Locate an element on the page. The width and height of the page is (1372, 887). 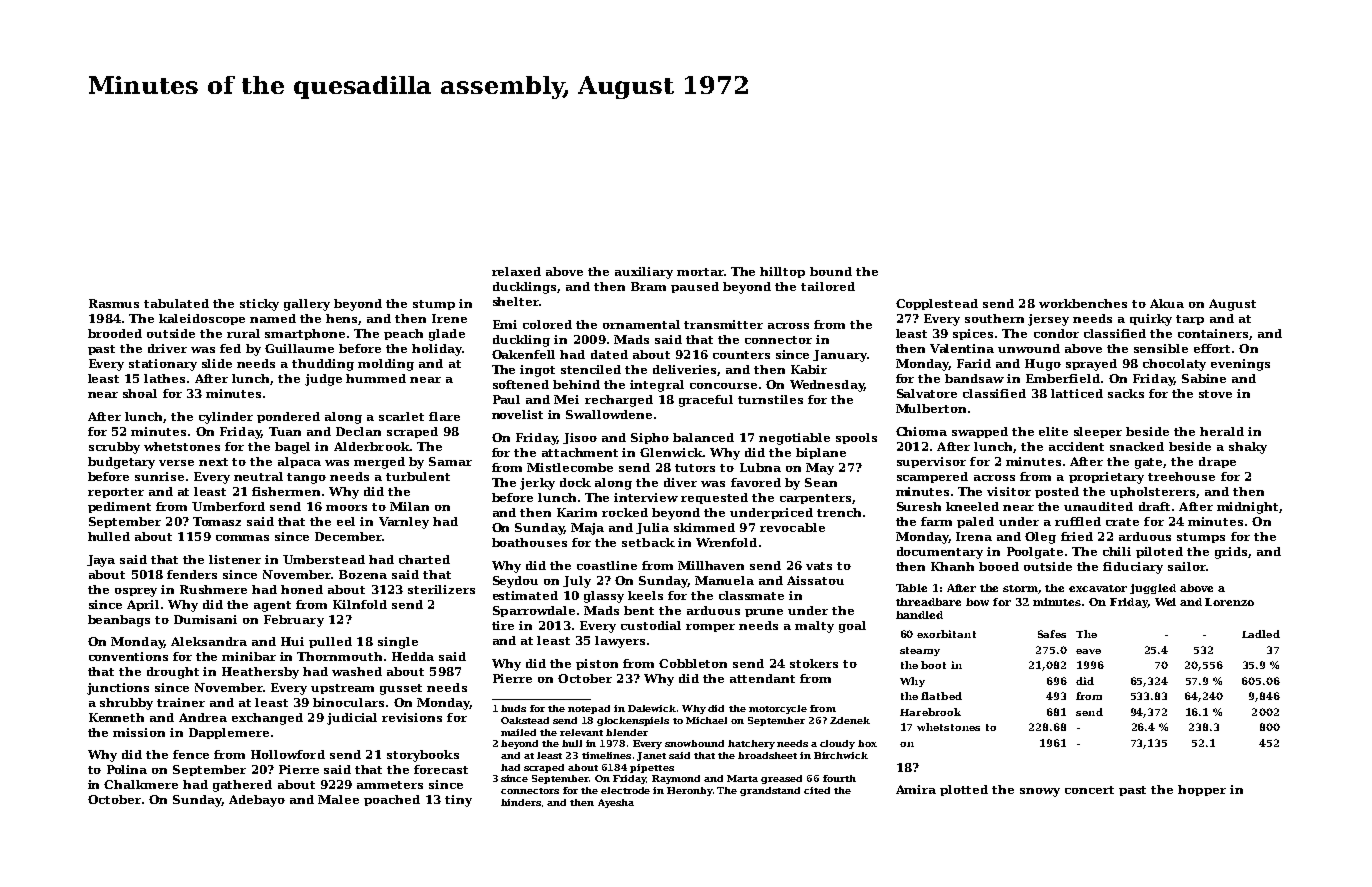
Polina is located at coordinates (127, 769).
